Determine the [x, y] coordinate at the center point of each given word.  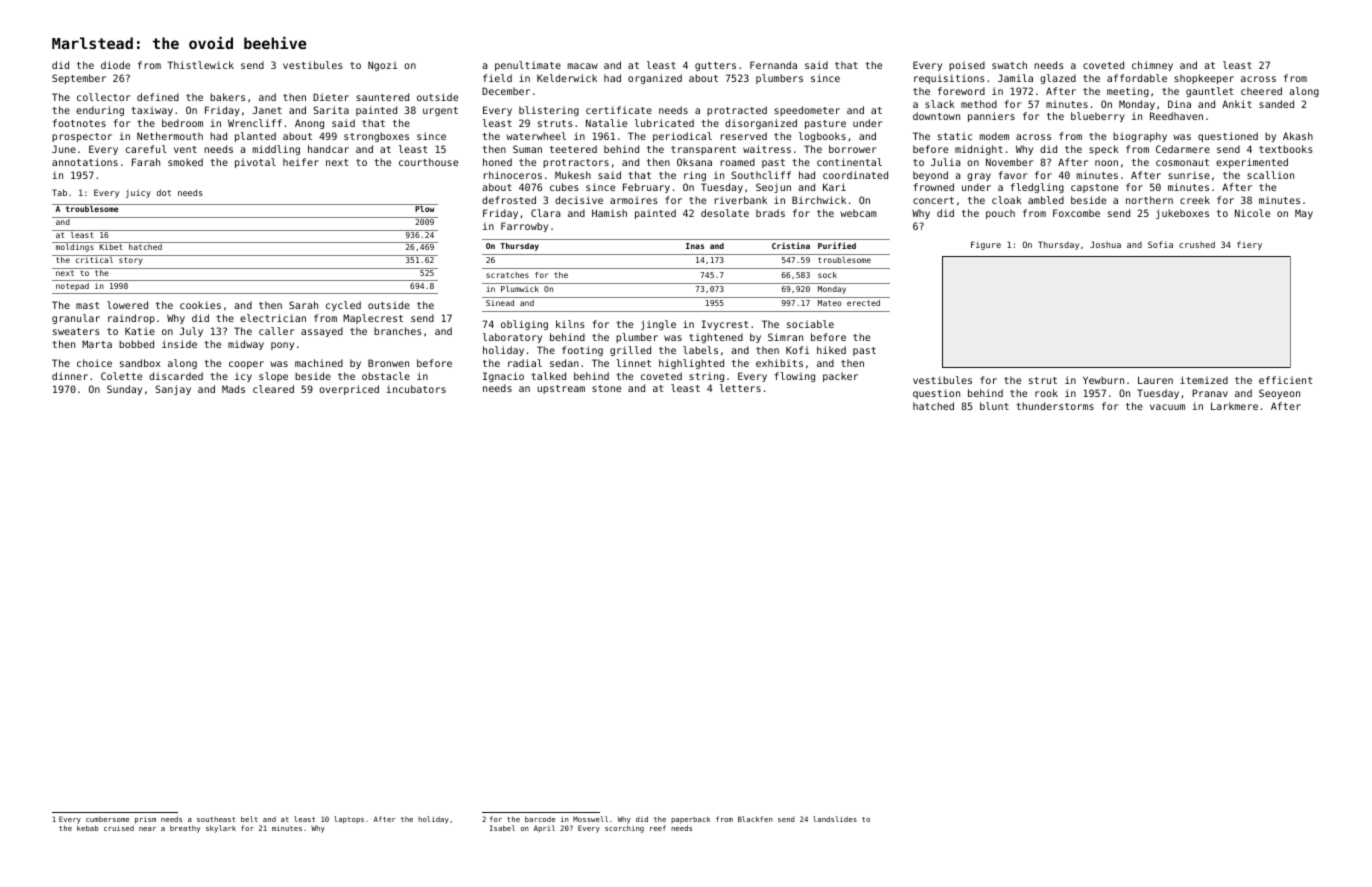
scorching [624, 829]
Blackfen [755, 819]
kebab [87, 828]
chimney [1152, 66]
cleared [273, 389]
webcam [858, 213]
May [1304, 214]
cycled [343, 306]
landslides [835, 819]
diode [115, 65]
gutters [715, 66]
